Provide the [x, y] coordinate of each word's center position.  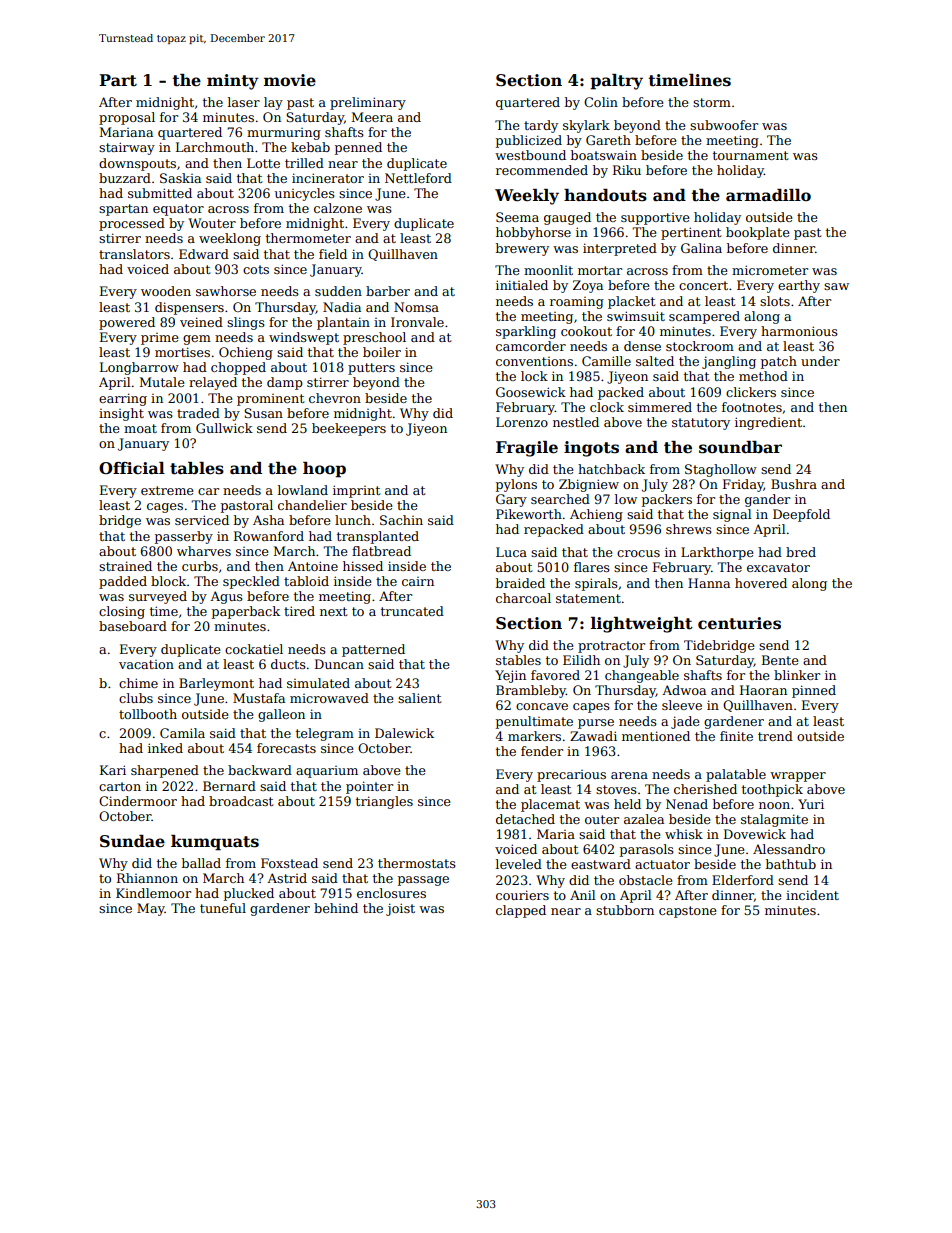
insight [121, 414]
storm [712, 102]
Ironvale [417, 322]
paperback [246, 612]
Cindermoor [138, 801]
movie [290, 80]
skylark [586, 126]
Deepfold [801, 515]
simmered [660, 407]
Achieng [596, 515]
